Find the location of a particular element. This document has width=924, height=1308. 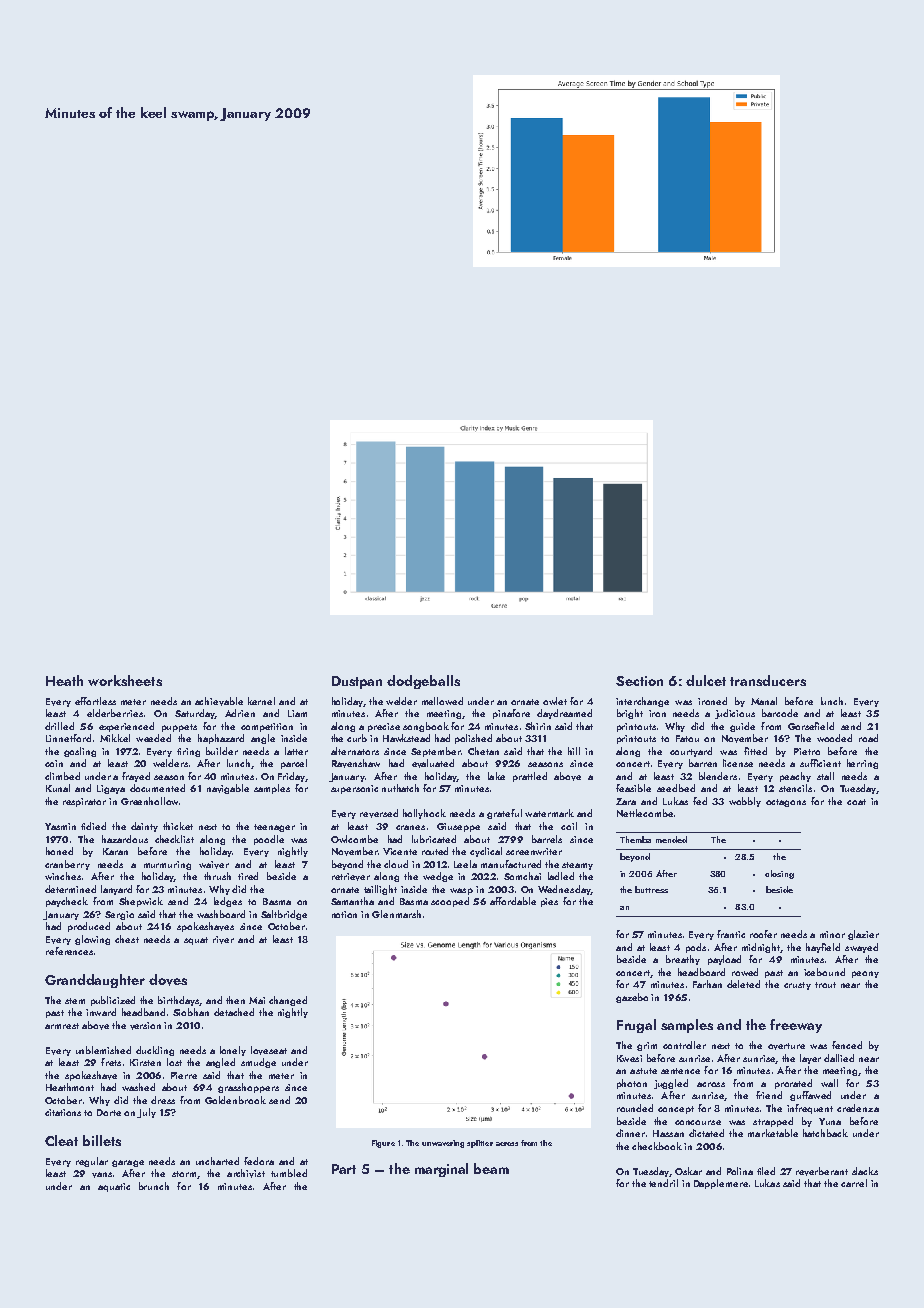

honed is located at coordinates (59, 851).
